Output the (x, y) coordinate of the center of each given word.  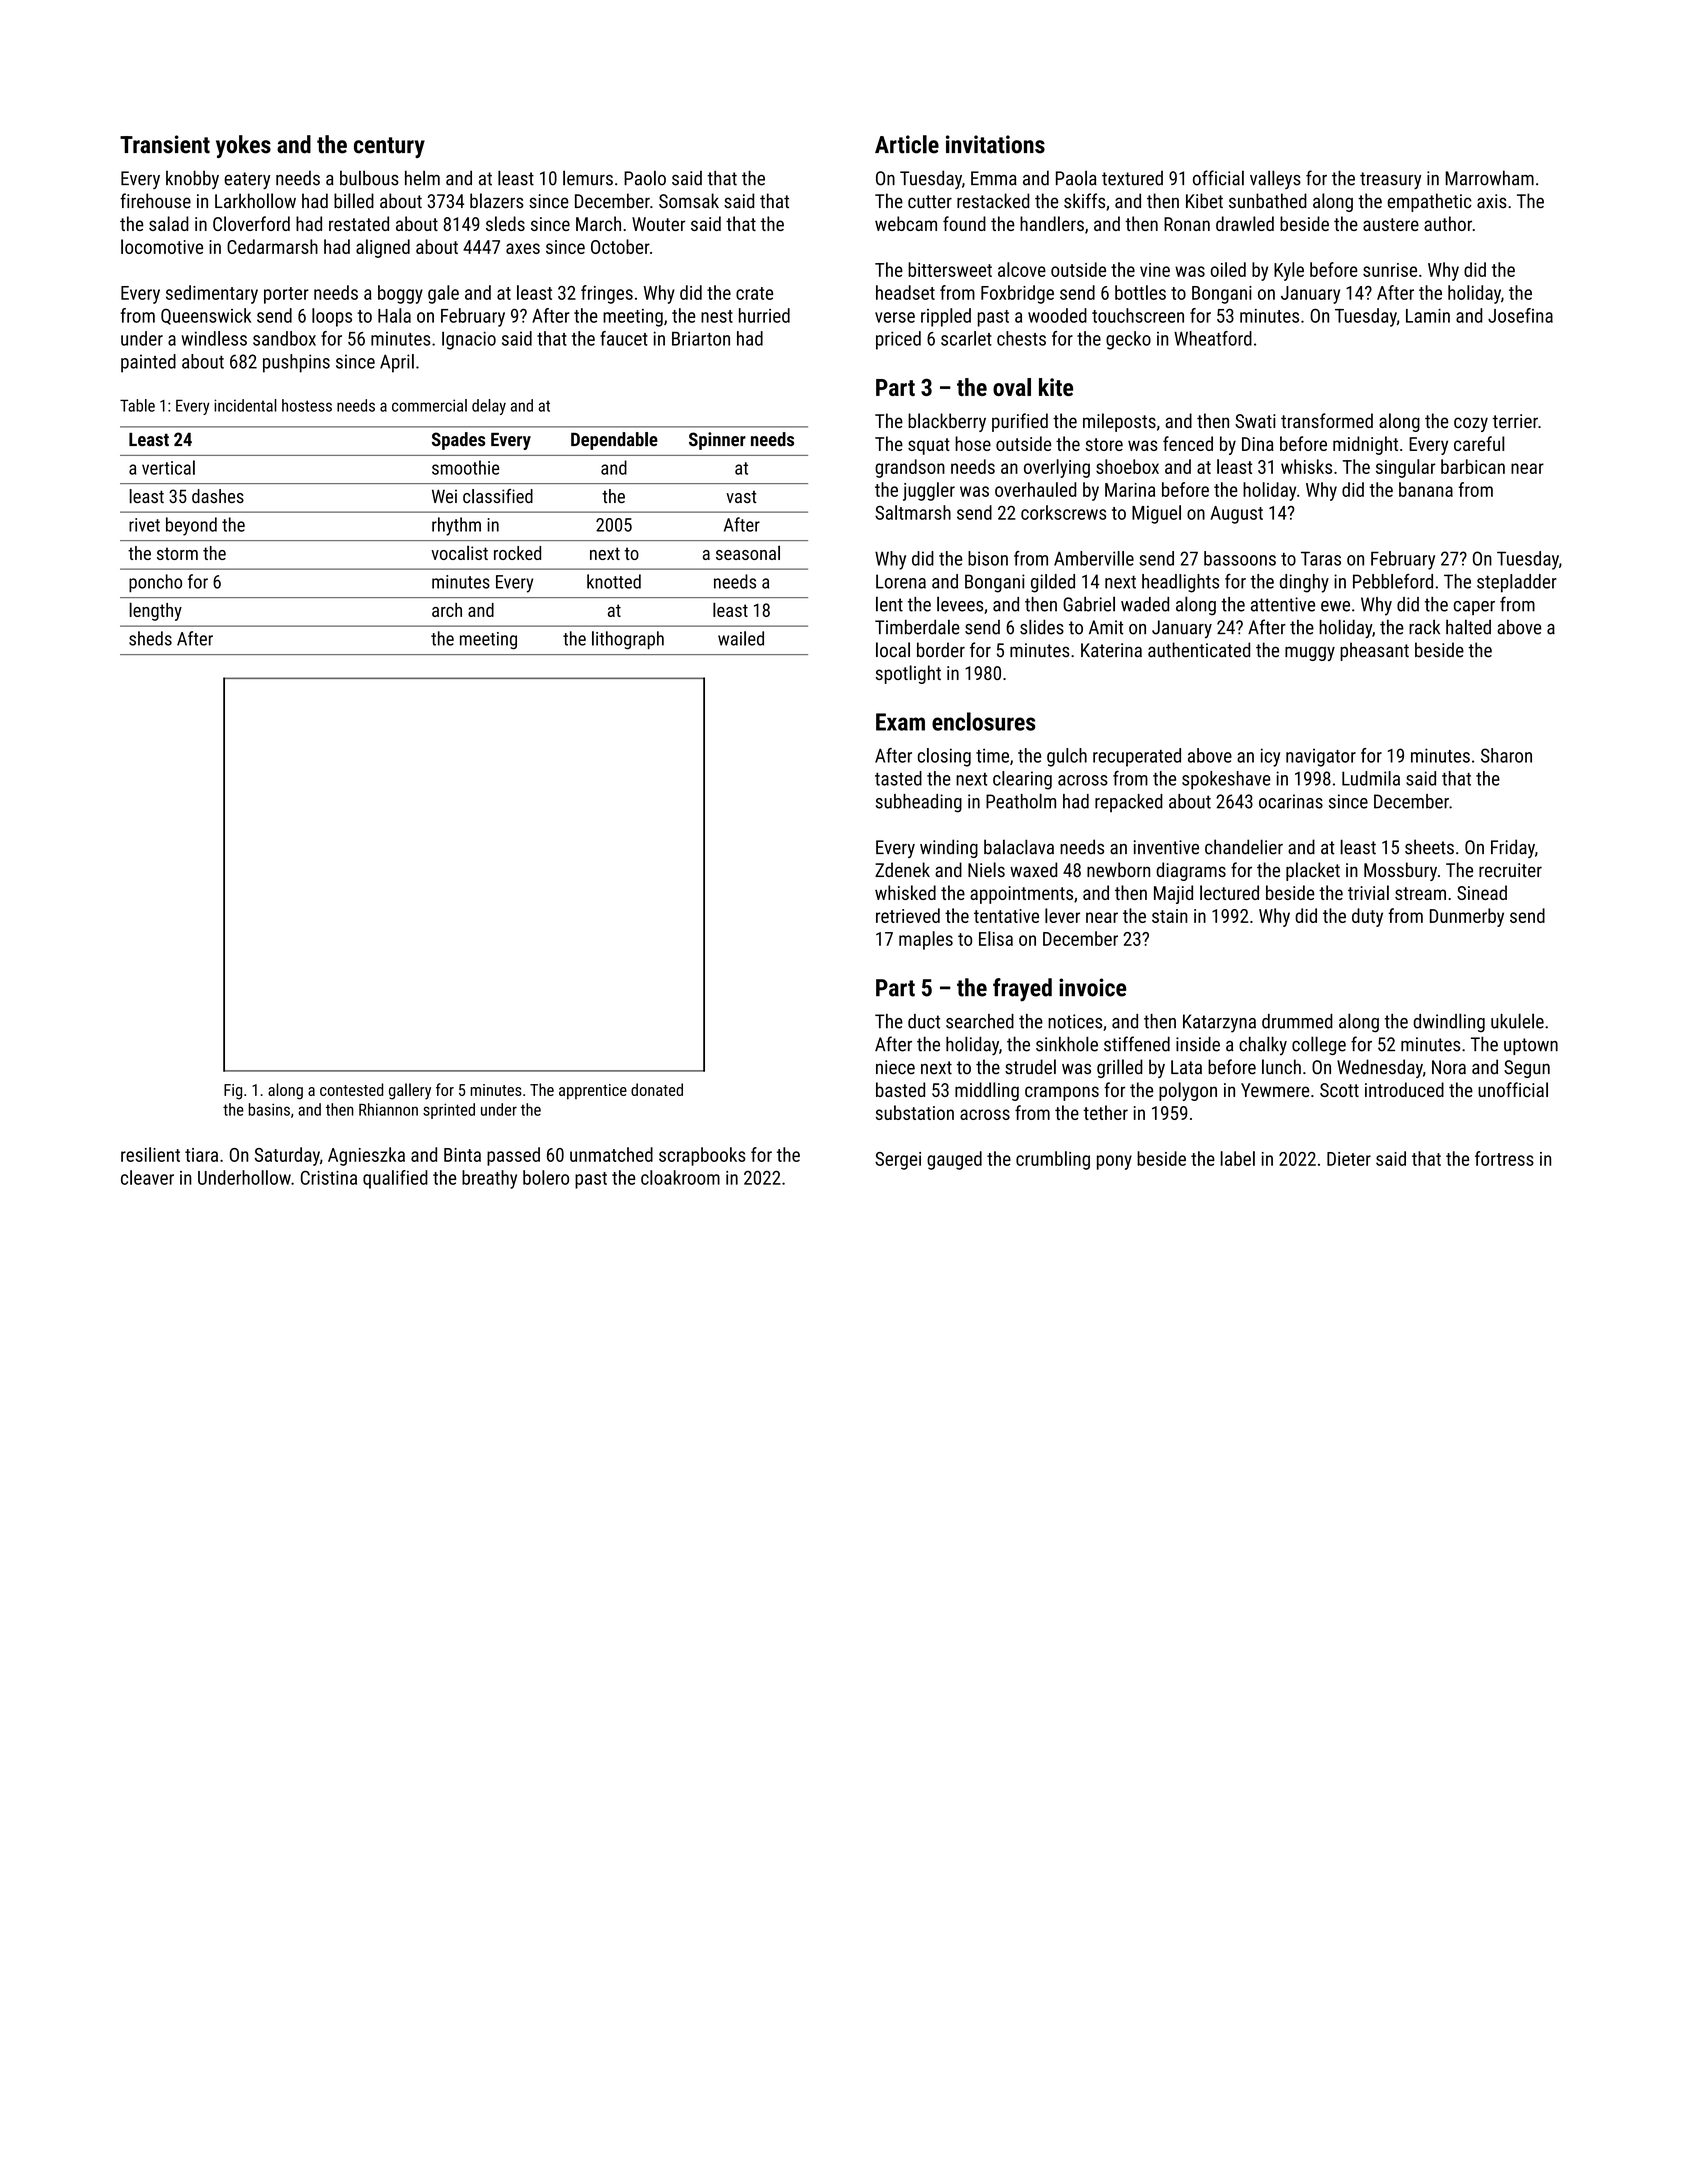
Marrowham (1489, 178)
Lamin (1428, 316)
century (389, 147)
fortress (1504, 1158)
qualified (395, 1179)
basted (900, 1089)
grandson (910, 468)
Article (907, 144)
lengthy (155, 611)
